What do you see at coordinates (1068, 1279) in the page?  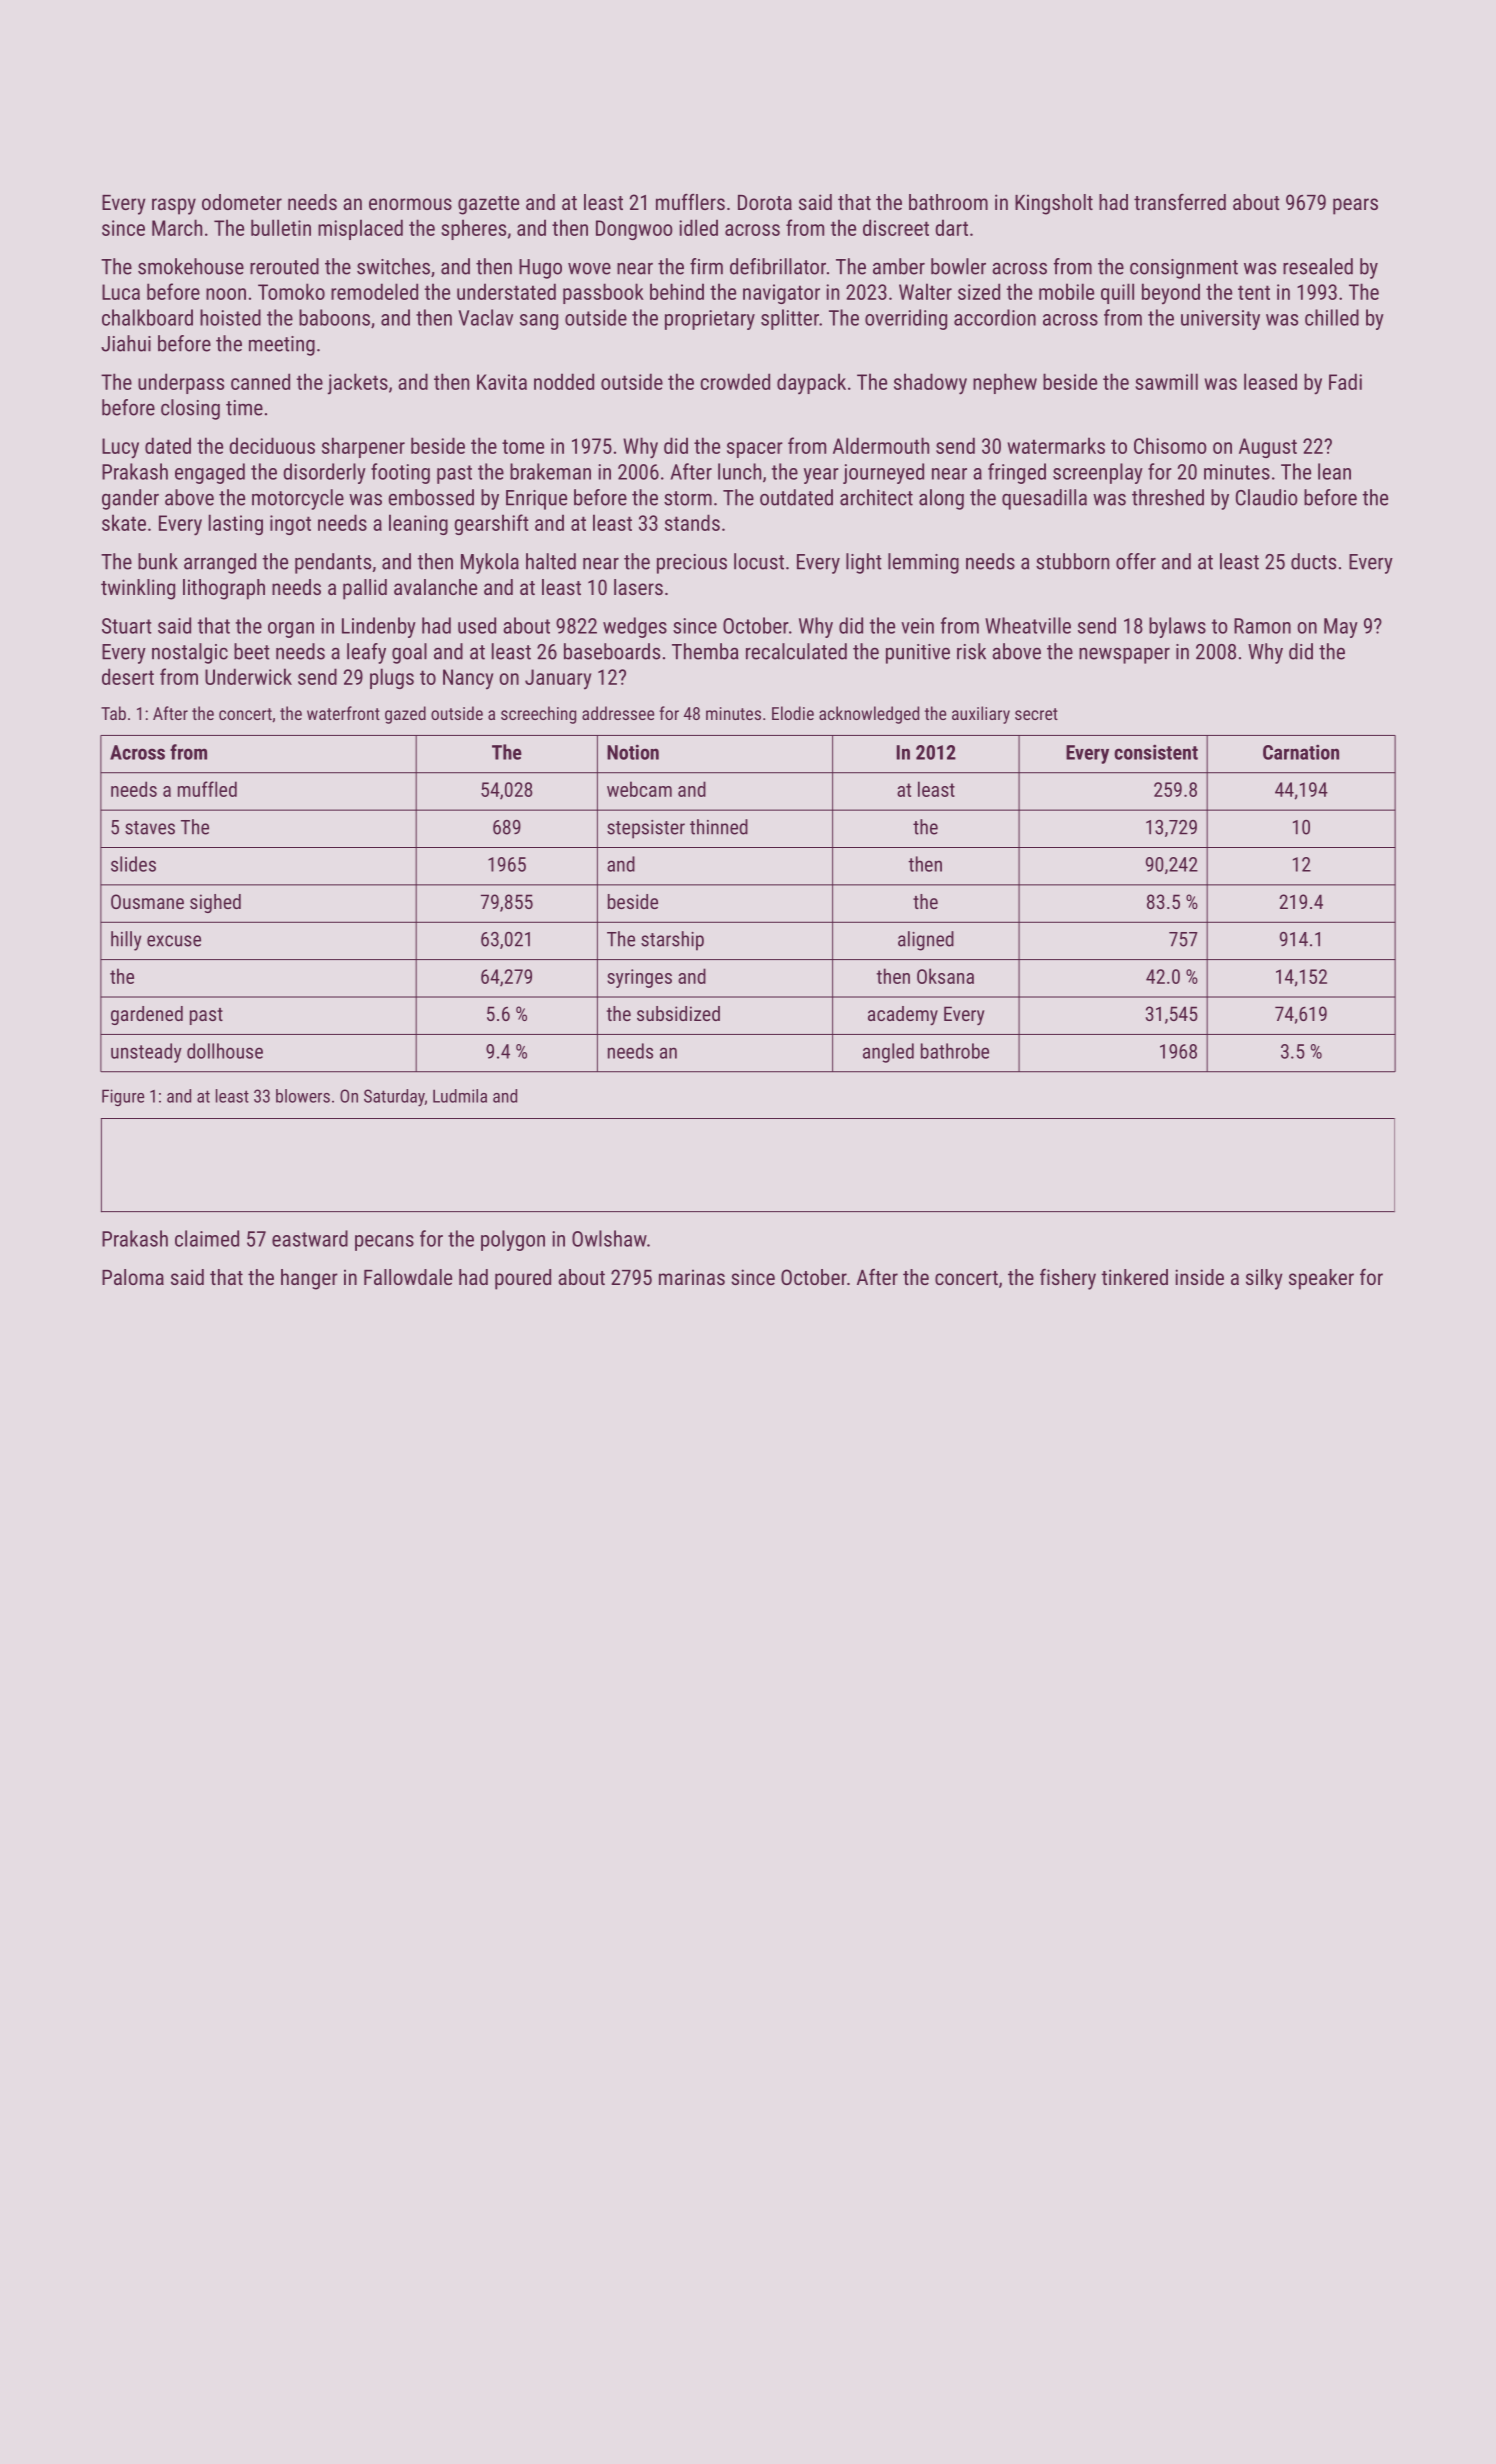 I see `fishery` at bounding box center [1068, 1279].
